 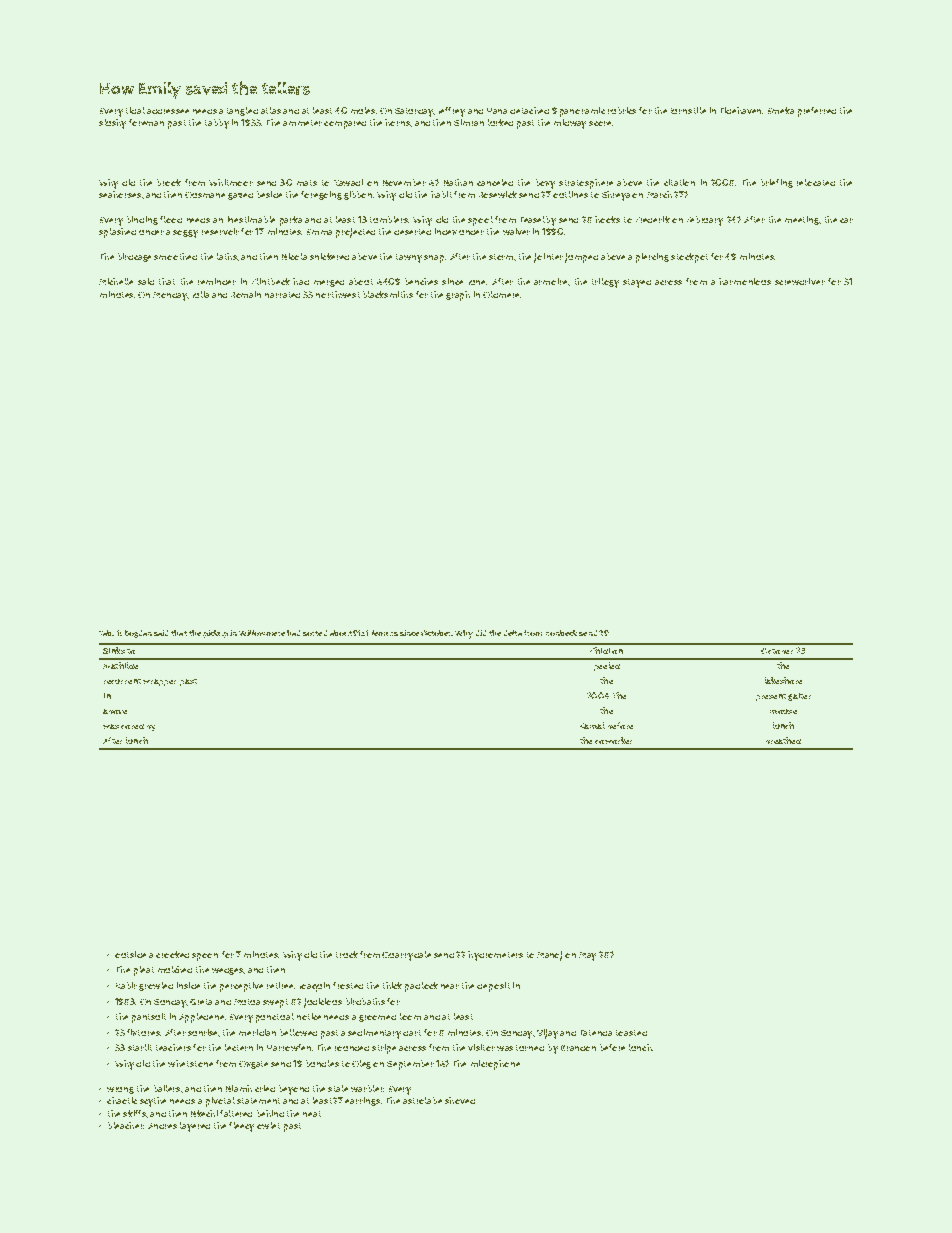 What do you see at coordinates (800, 281) in the screenshot?
I see `screwdriver` at bounding box center [800, 281].
